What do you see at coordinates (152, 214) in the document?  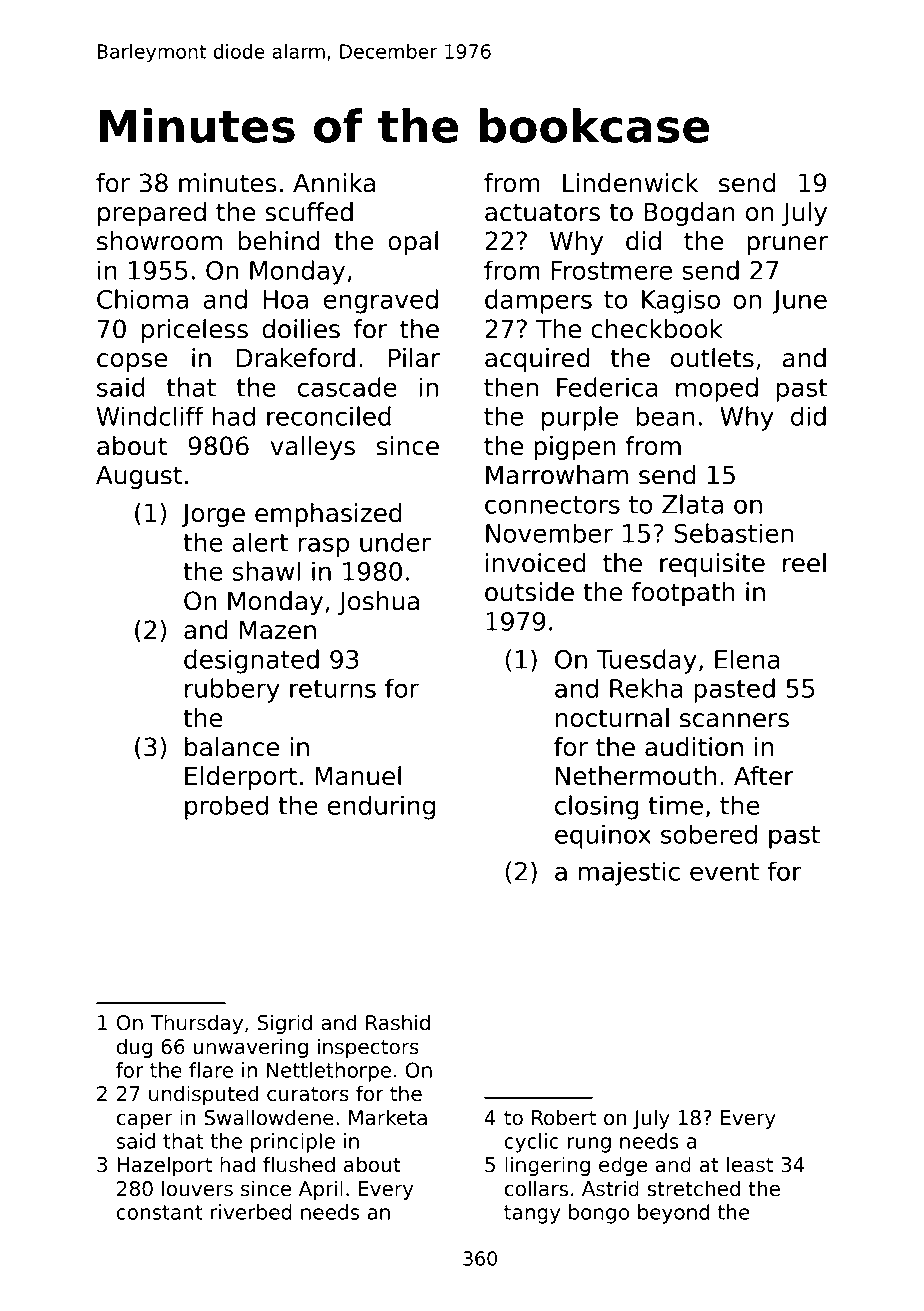 I see `prepared` at bounding box center [152, 214].
